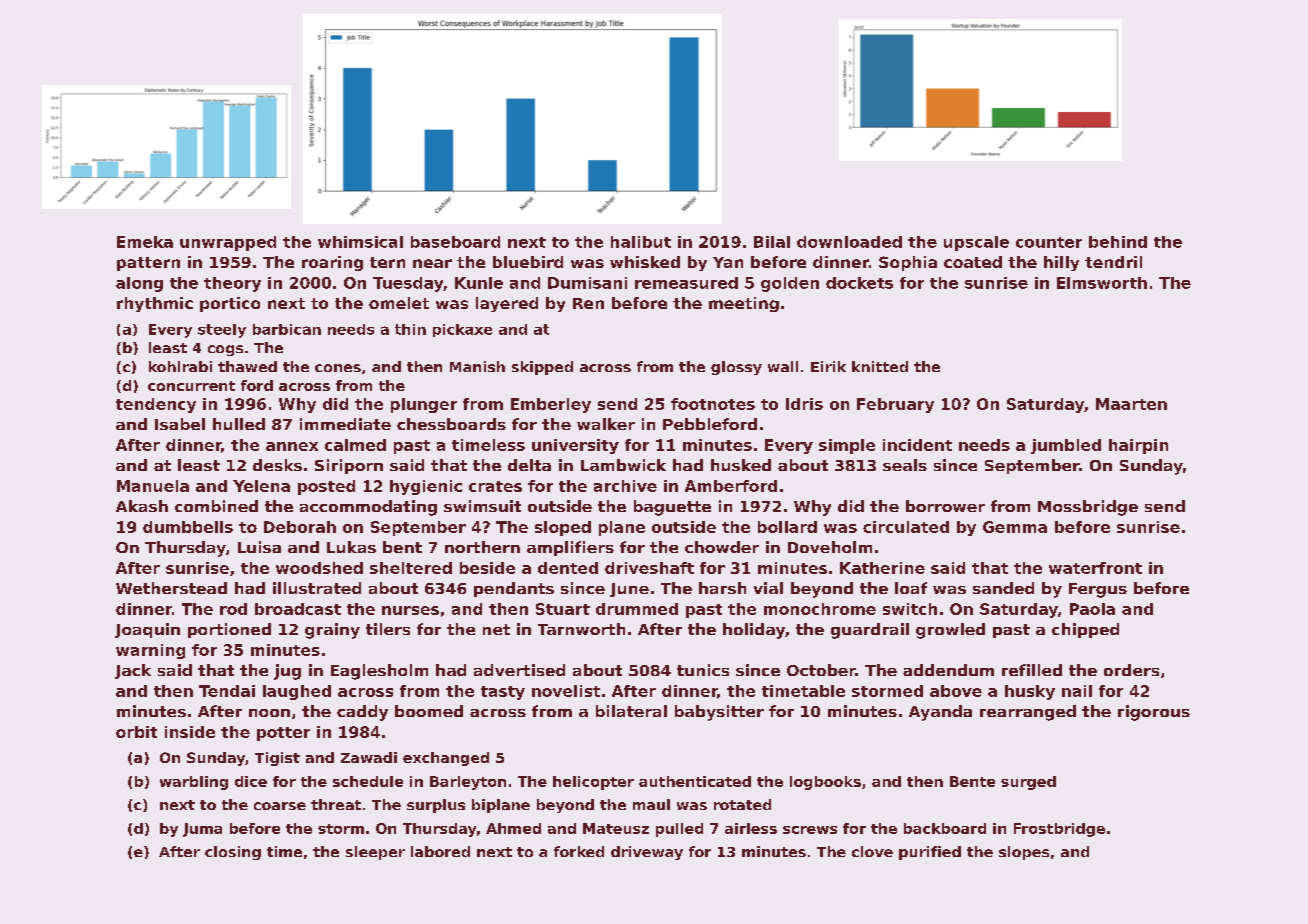 This document has height=924, width=1308. Describe the element at coordinates (1131, 670) in the document. I see `orders` at that location.
